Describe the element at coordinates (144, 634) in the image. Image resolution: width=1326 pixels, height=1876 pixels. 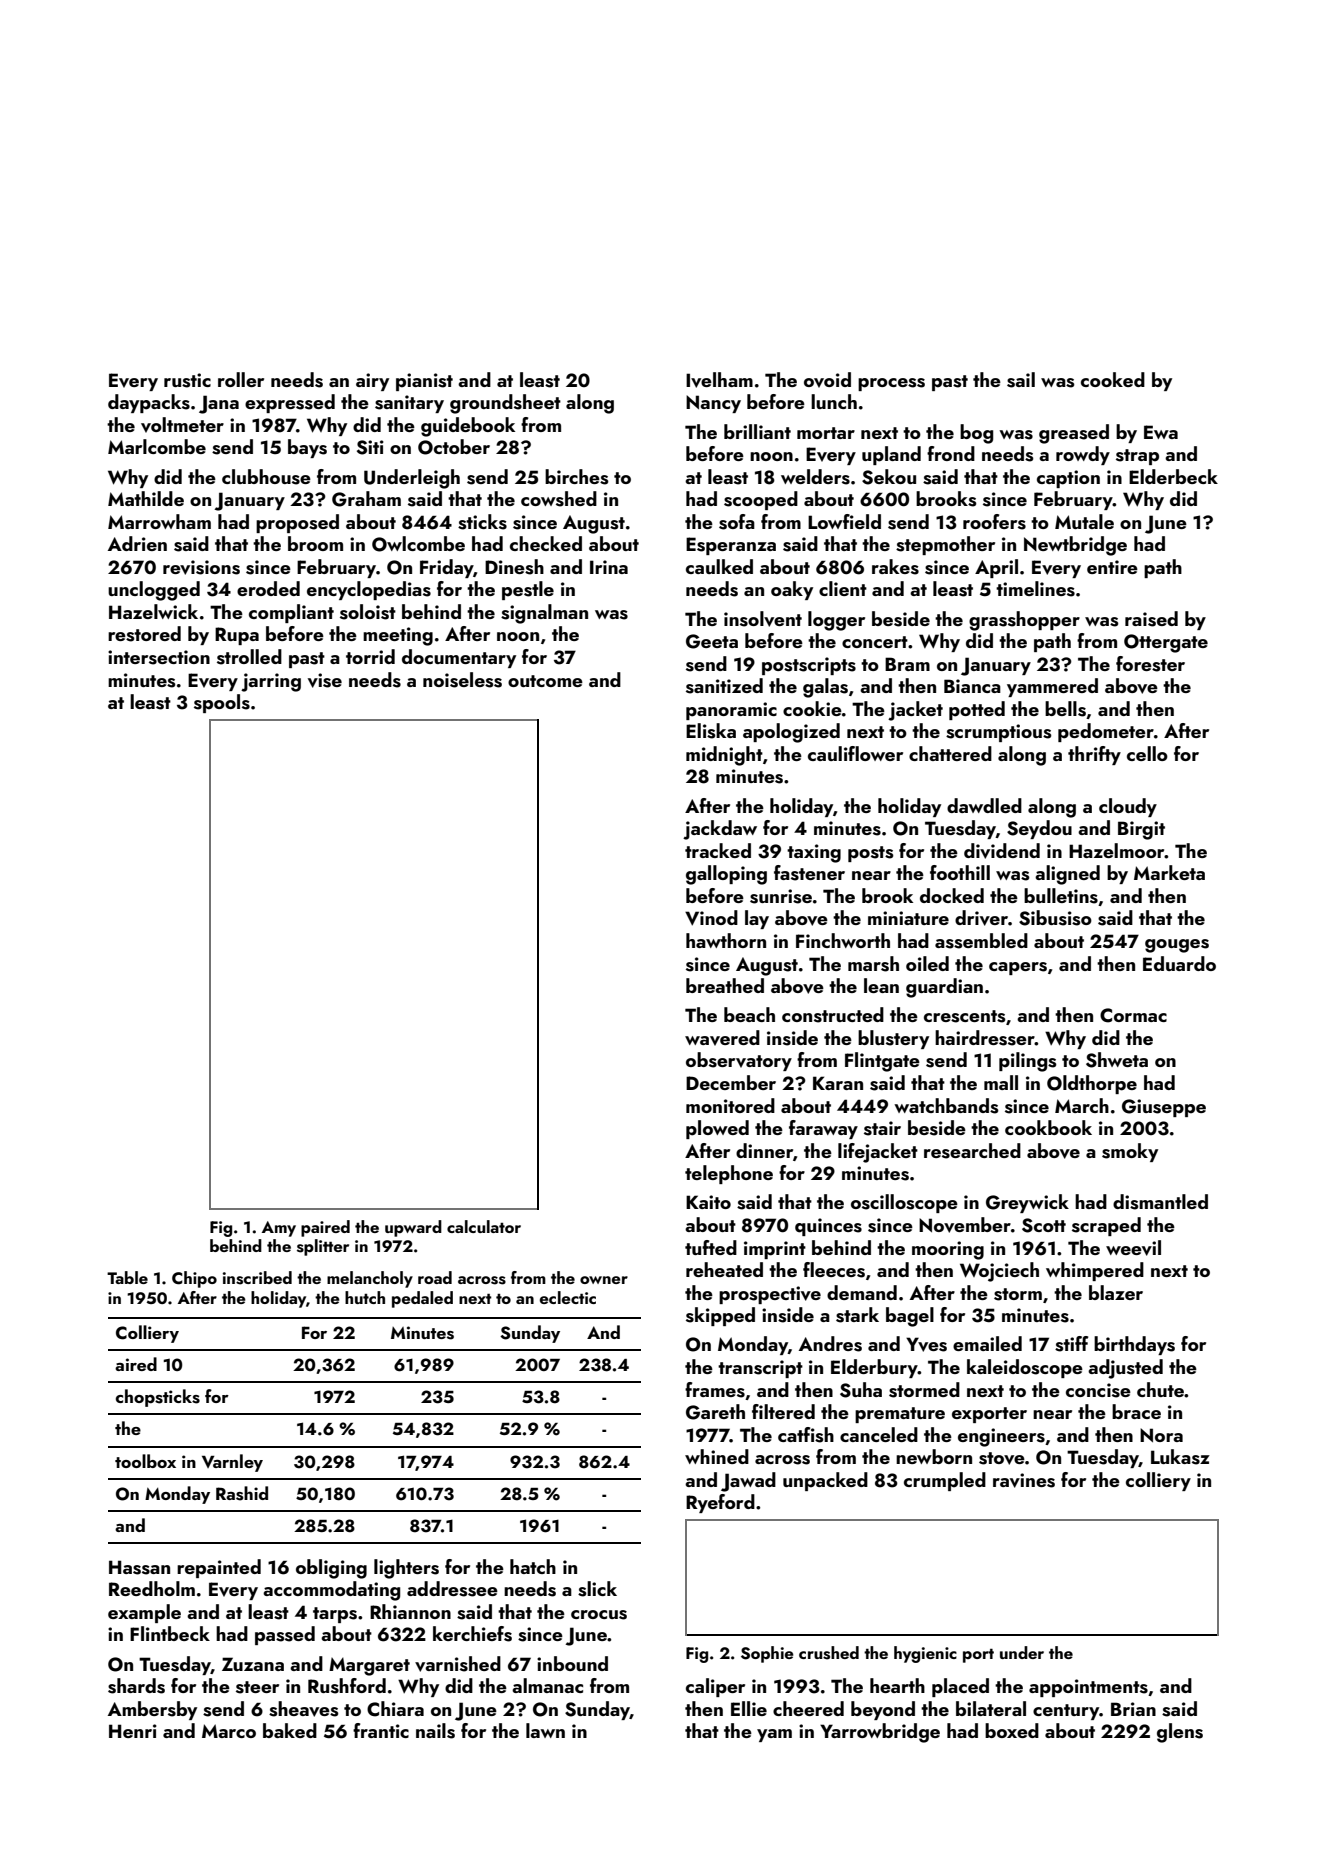
I see `restored` at that location.
